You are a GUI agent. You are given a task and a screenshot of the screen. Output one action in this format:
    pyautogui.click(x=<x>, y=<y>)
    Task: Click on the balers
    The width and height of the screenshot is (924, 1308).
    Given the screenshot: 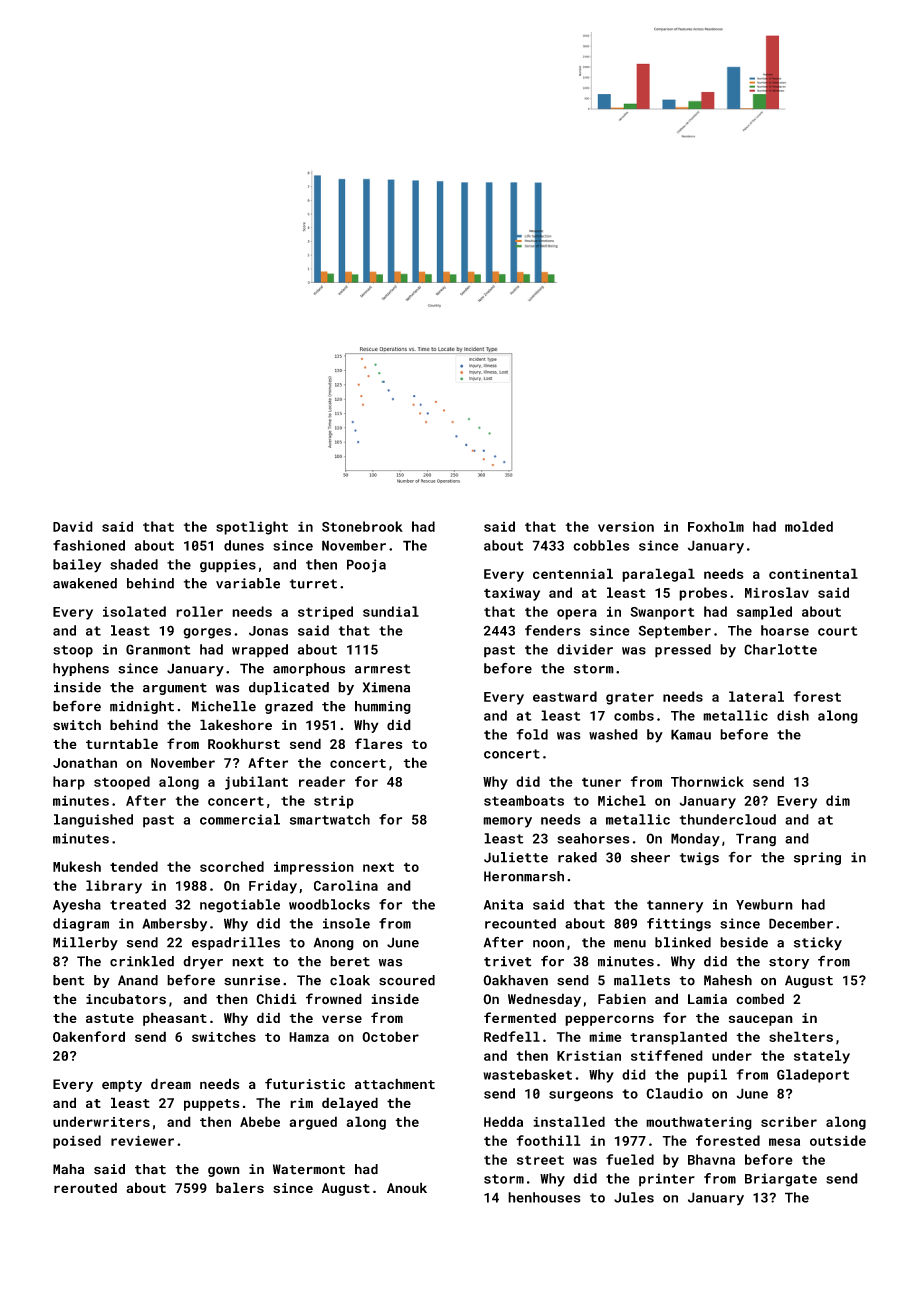 What is the action you would take?
    pyautogui.click(x=240, y=1187)
